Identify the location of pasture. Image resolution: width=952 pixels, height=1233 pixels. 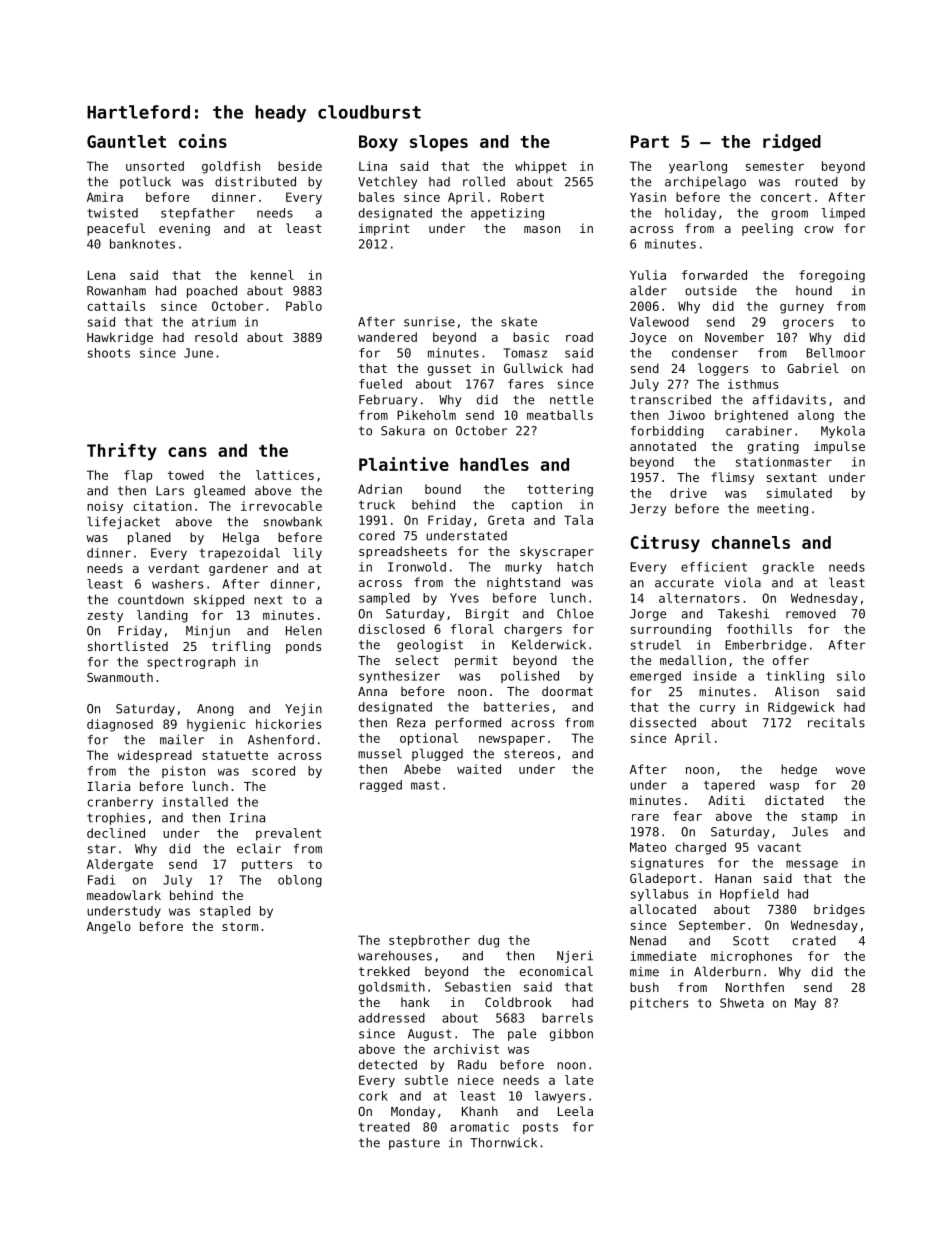
(414, 1144).
